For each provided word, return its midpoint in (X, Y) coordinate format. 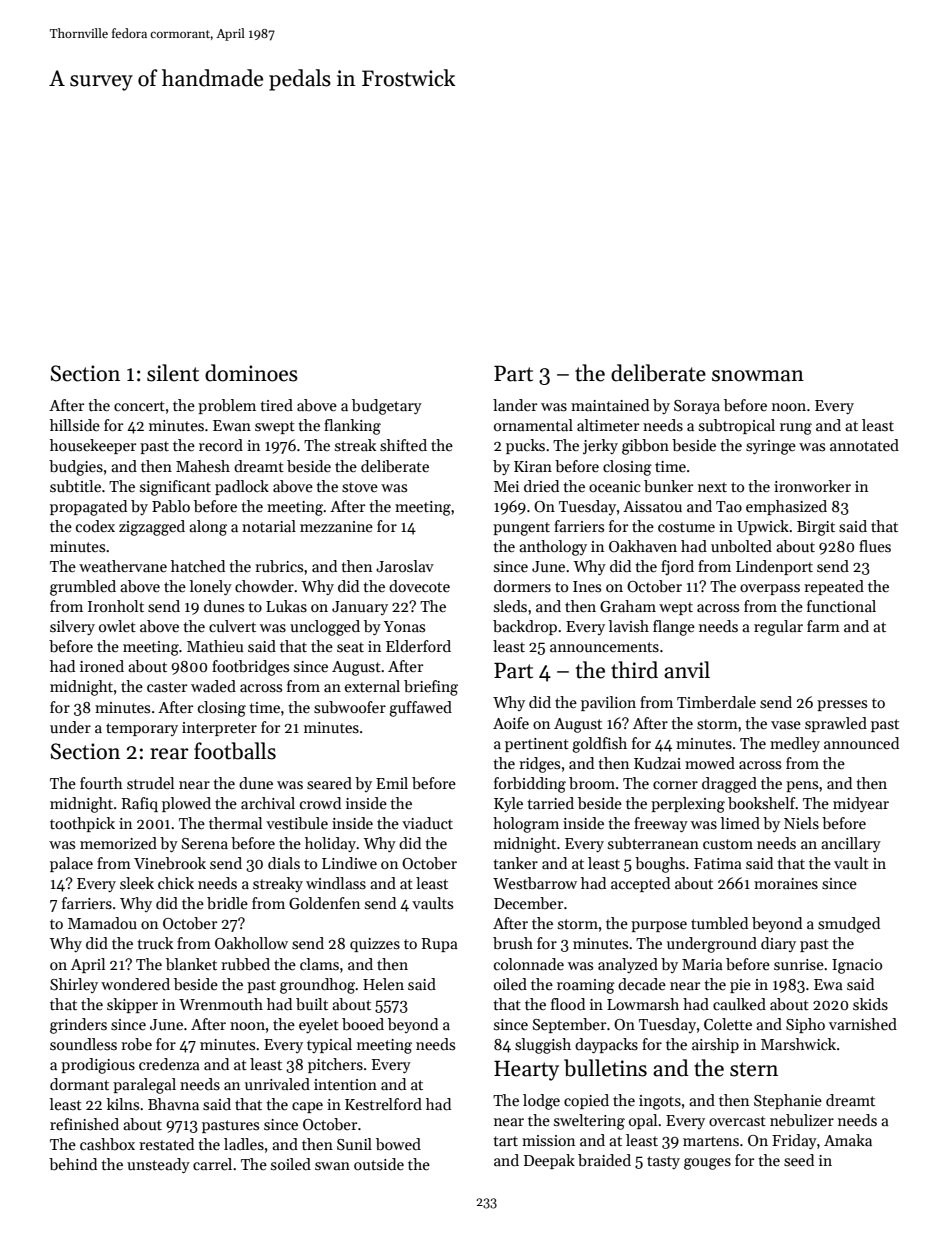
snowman (758, 376)
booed (363, 1024)
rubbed (245, 964)
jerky (600, 447)
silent (173, 373)
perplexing (688, 805)
